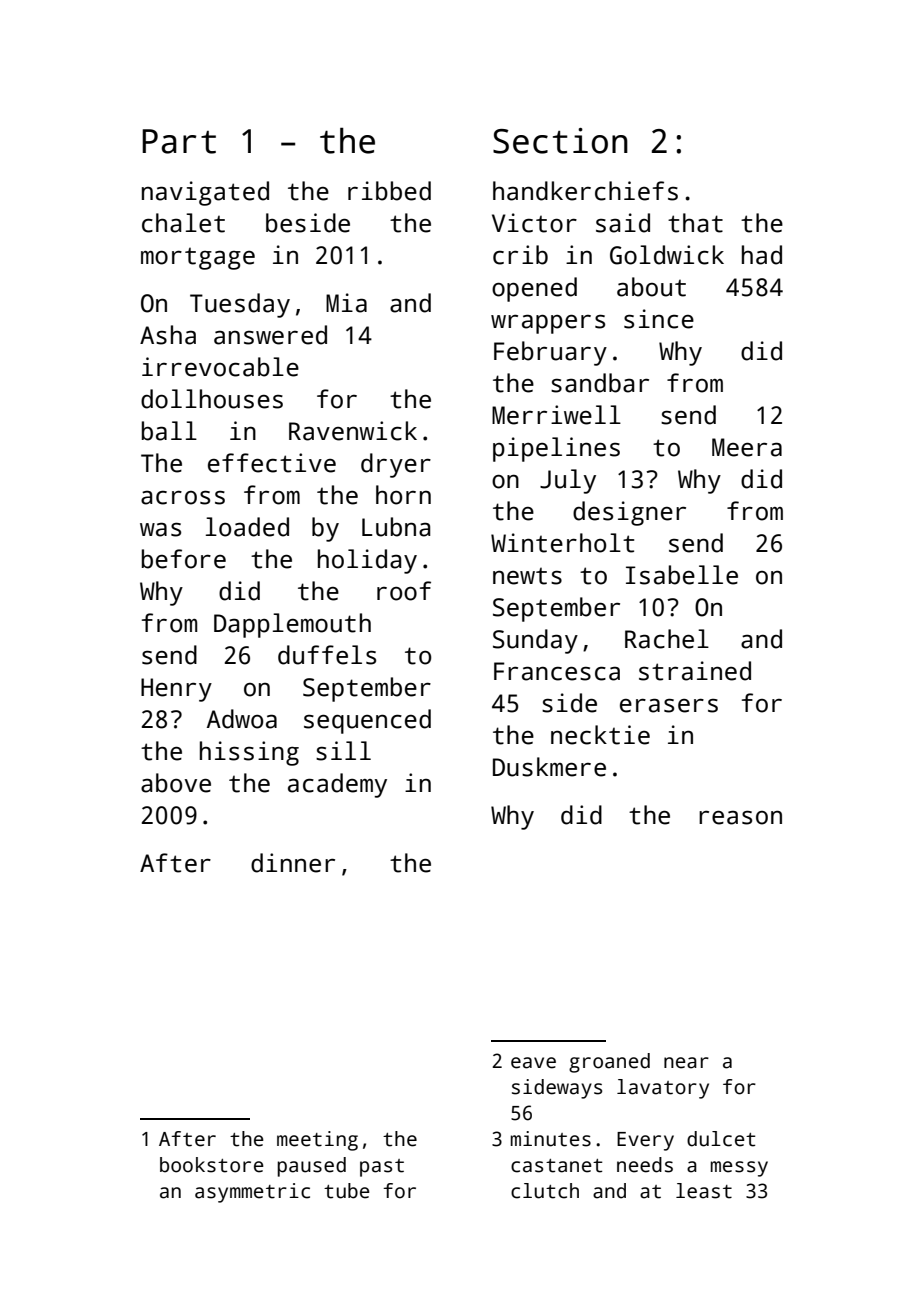 This screenshot has width=924, height=1311. I want to click on eave, so click(533, 1063).
